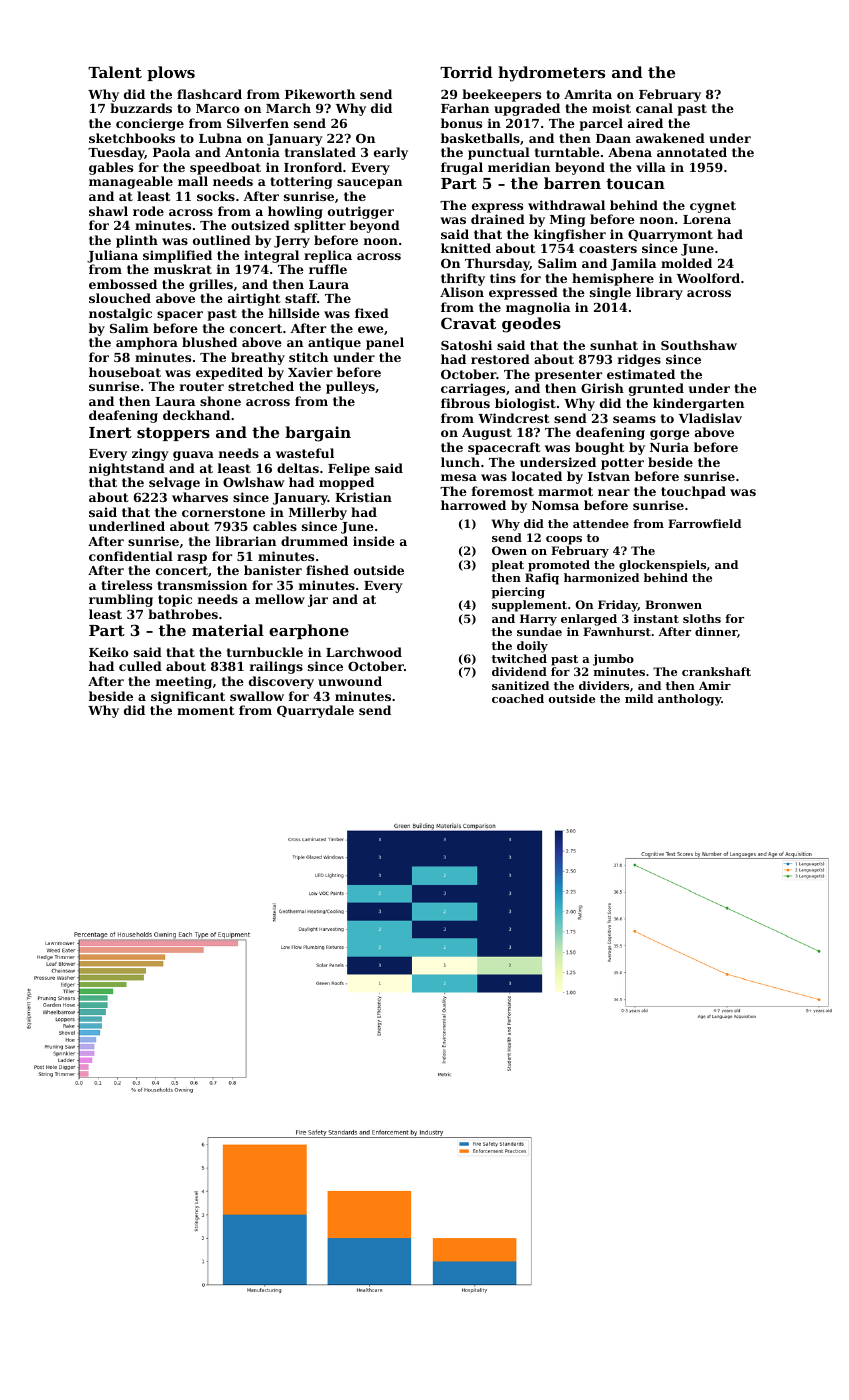 This screenshot has height=1400, width=849. Describe the element at coordinates (570, 235) in the screenshot. I see `kingfisher` at that location.
